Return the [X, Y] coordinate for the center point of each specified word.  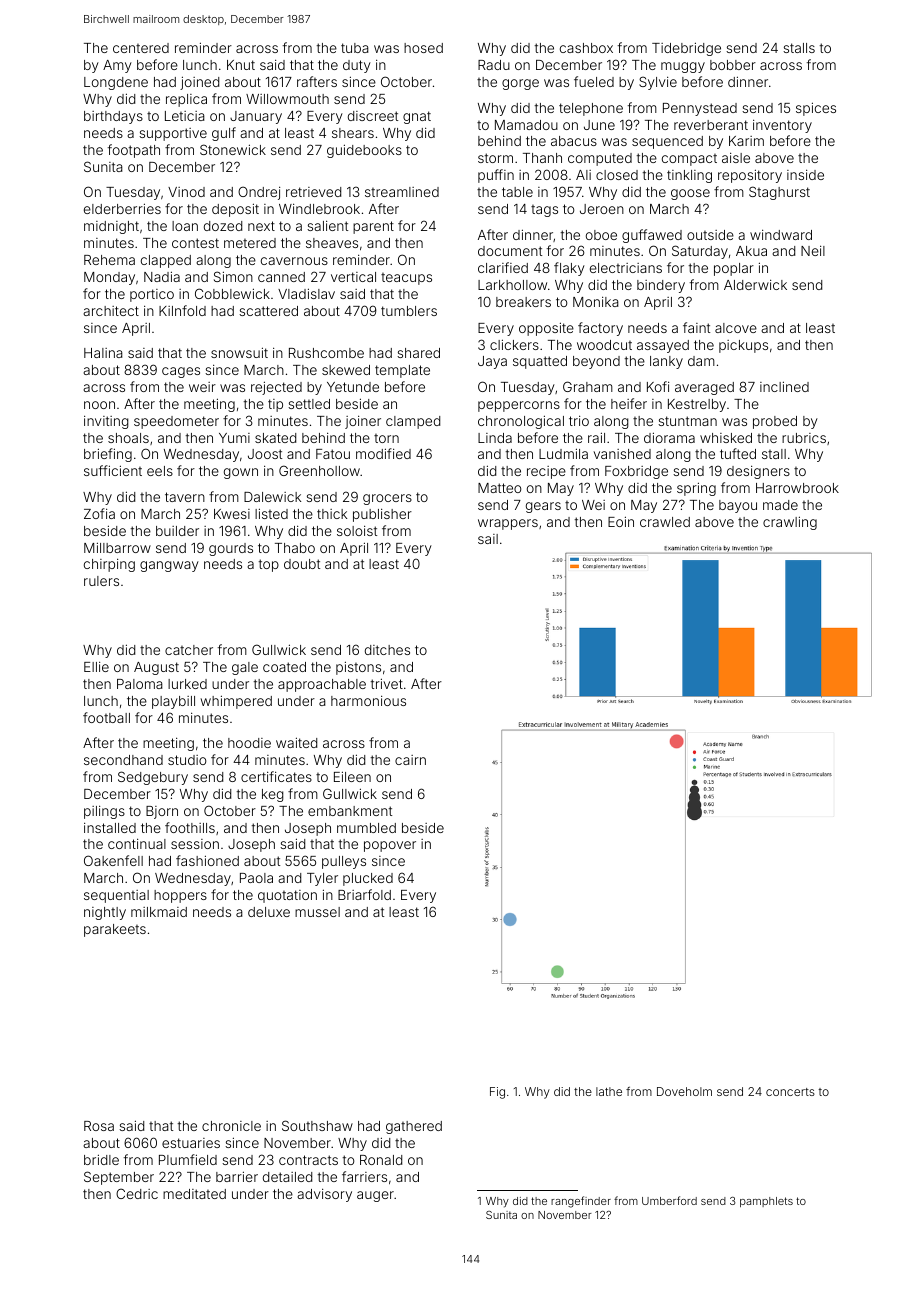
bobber [733, 65]
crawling [790, 523]
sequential [116, 896]
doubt [302, 564]
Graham [588, 386]
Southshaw [317, 1125]
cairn [410, 760]
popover [390, 846]
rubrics [804, 438]
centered [141, 48]
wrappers [508, 524]
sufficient [113, 470]
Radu [494, 65]
